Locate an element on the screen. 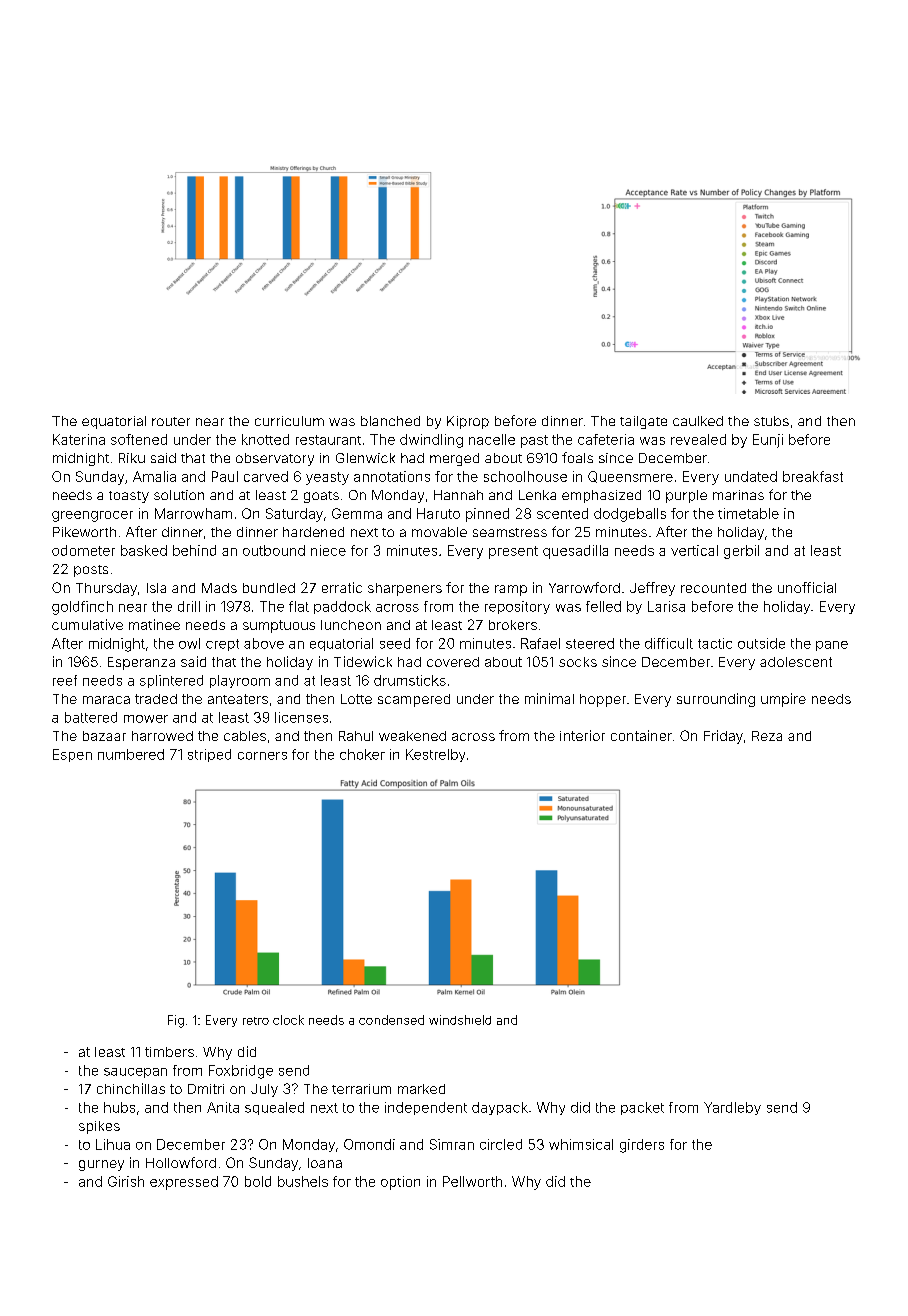 The width and height of the screenshot is (908, 1316). independent is located at coordinates (426, 1108).
